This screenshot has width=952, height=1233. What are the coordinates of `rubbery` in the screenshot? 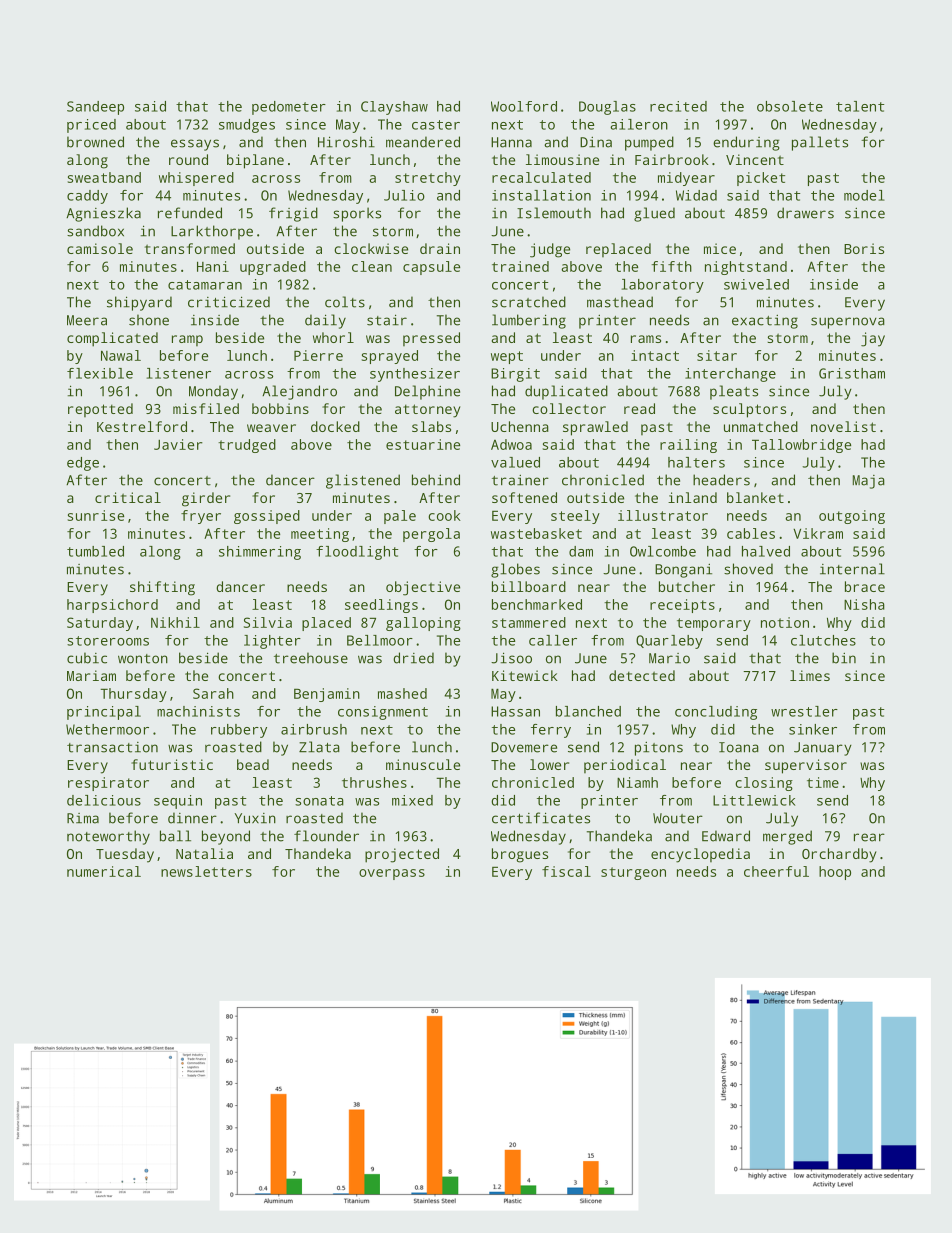 It's located at (239, 731).
